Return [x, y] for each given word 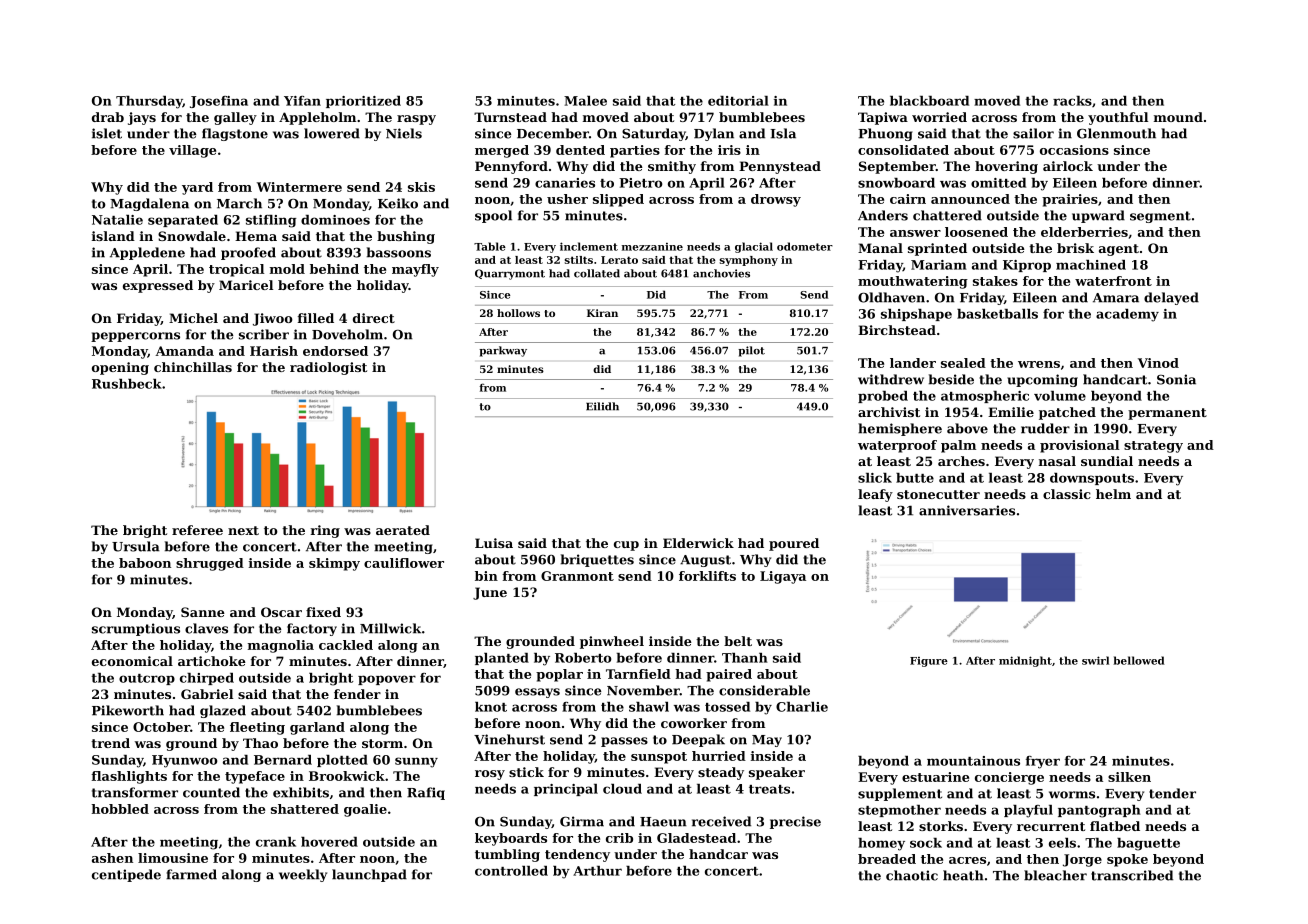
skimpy [334, 564]
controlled [511, 871]
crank [276, 842]
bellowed [1139, 660]
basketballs [997, 314]
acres [967, 860]
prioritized [363, 102]
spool [493, 216]
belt [738, 641]
